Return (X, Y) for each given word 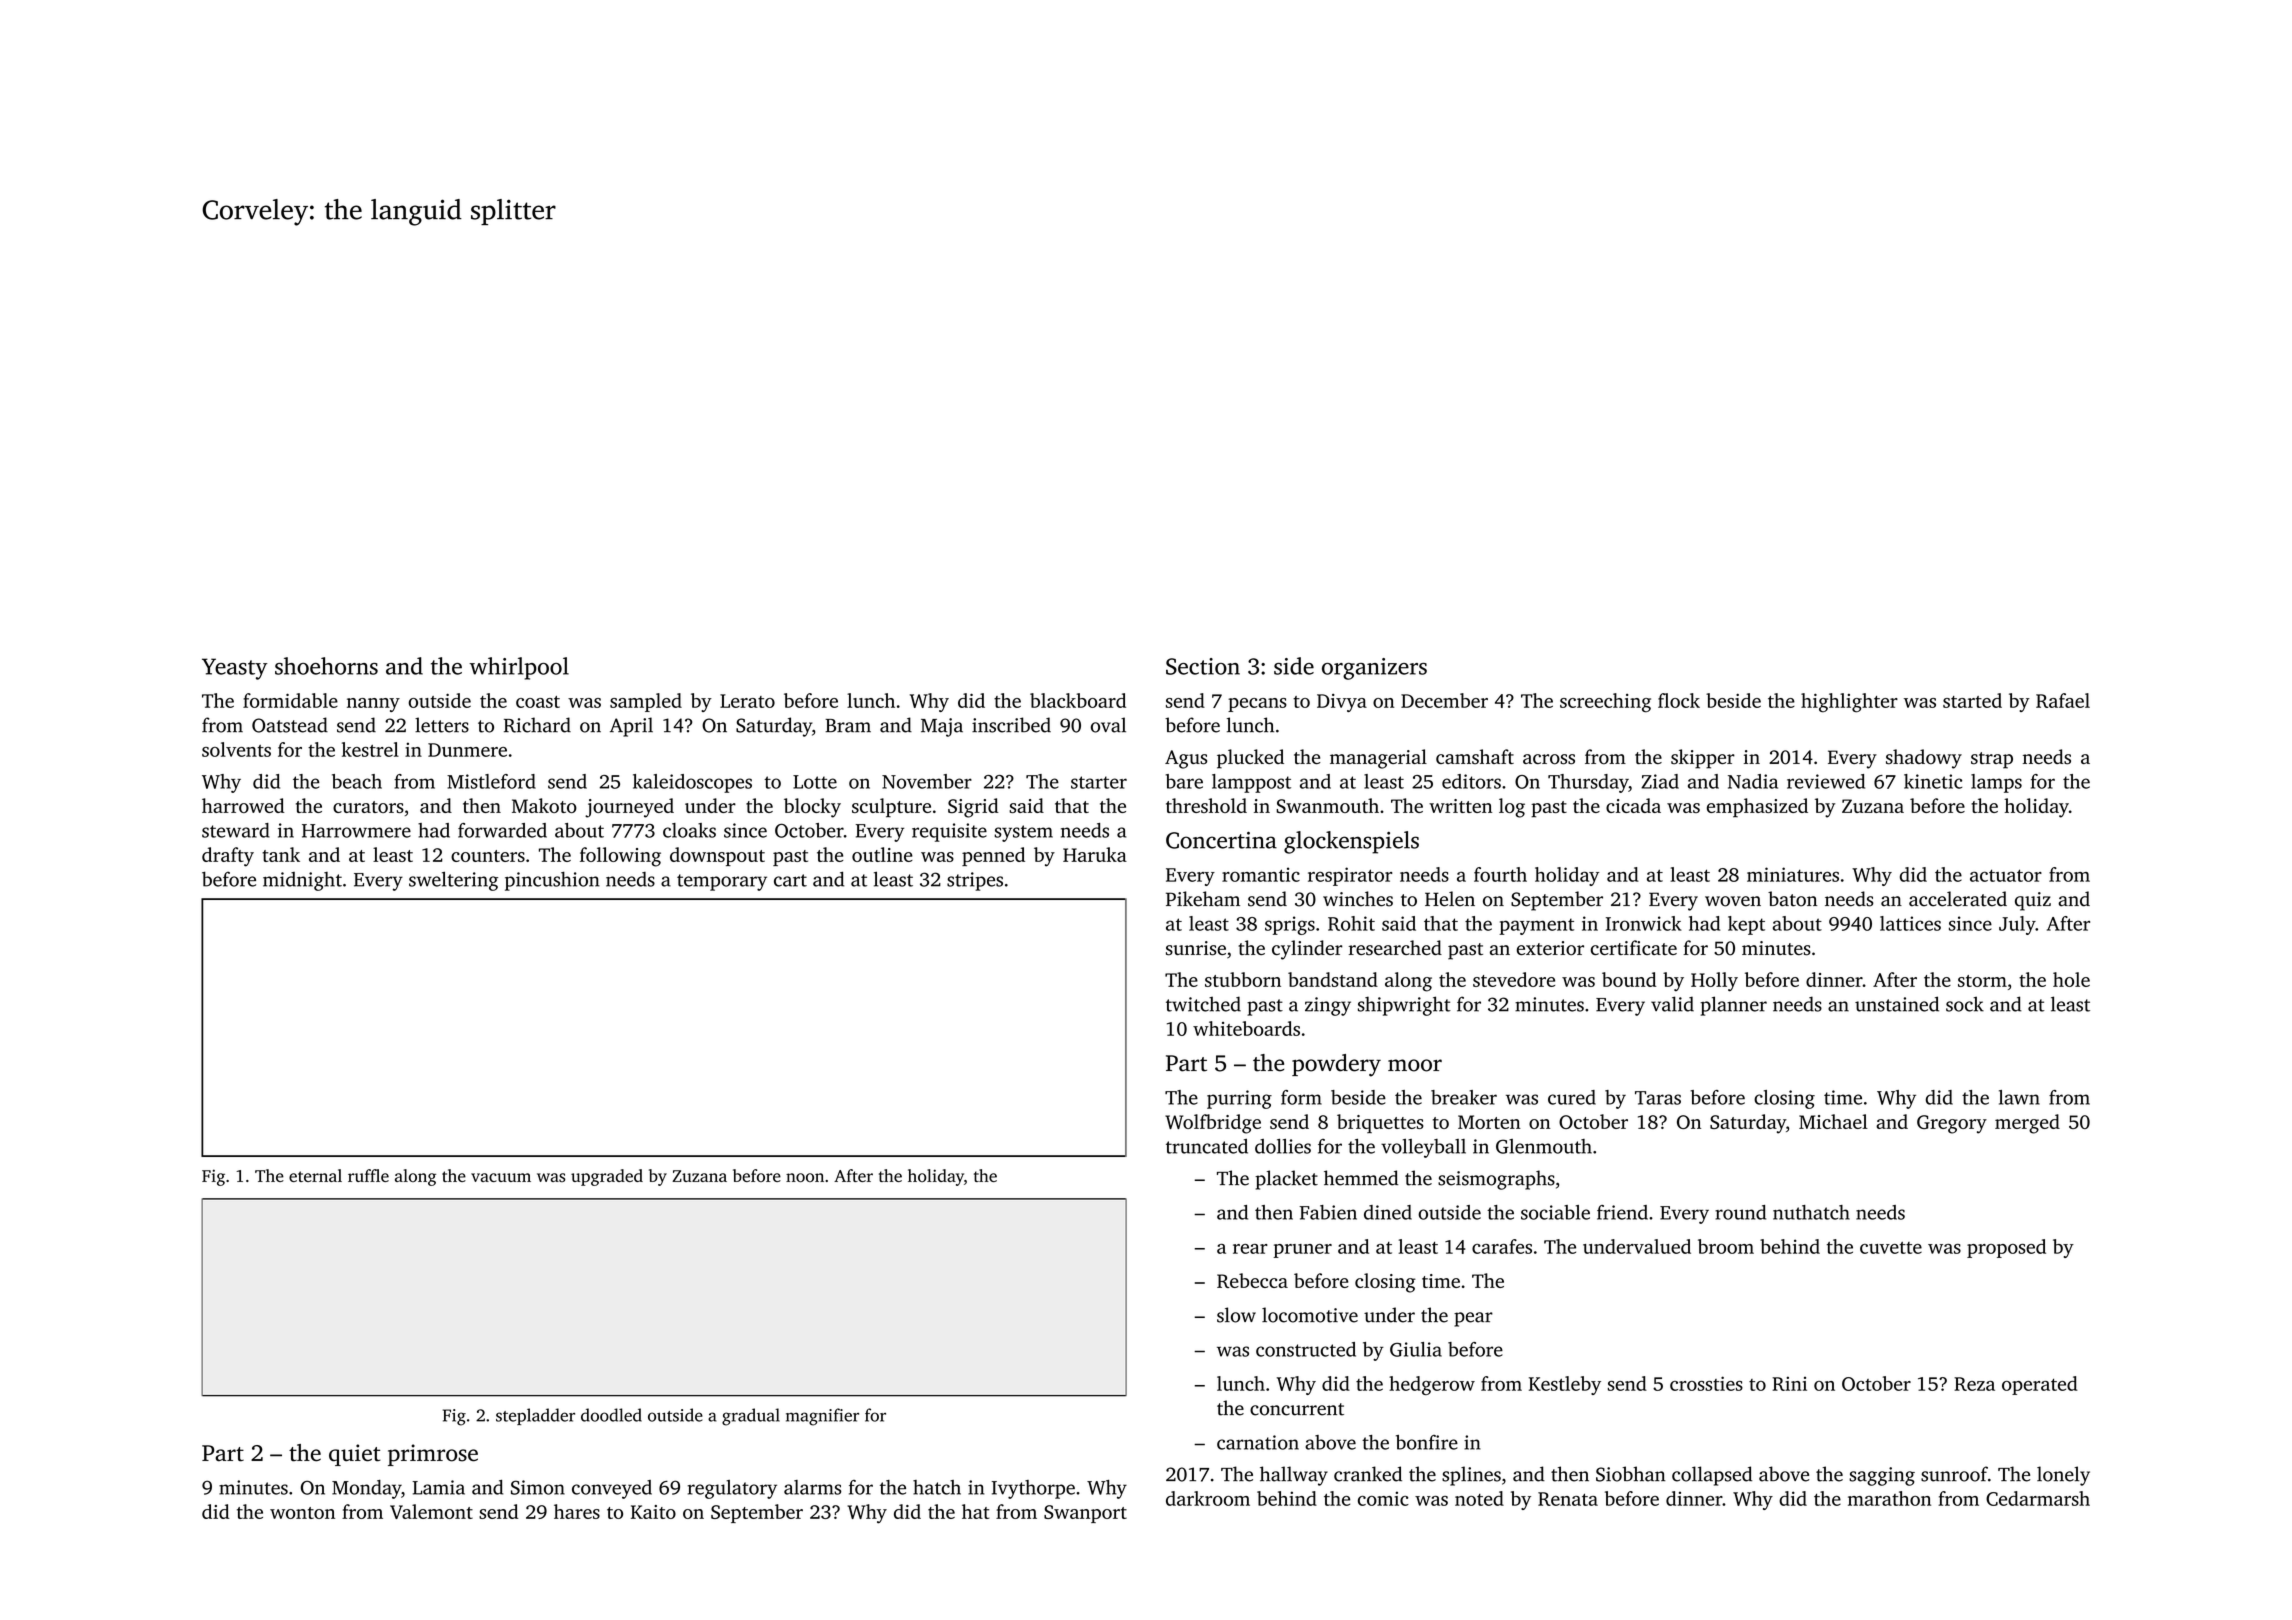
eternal (315, 1175)
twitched (1203, 1004)
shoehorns (326, 666)
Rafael (2063, 700)
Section (1203, 666)
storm (1982, 981)
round (1740, 1212)
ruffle (368, 1175)
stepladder (535, 1416)
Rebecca (1252, 1280)
